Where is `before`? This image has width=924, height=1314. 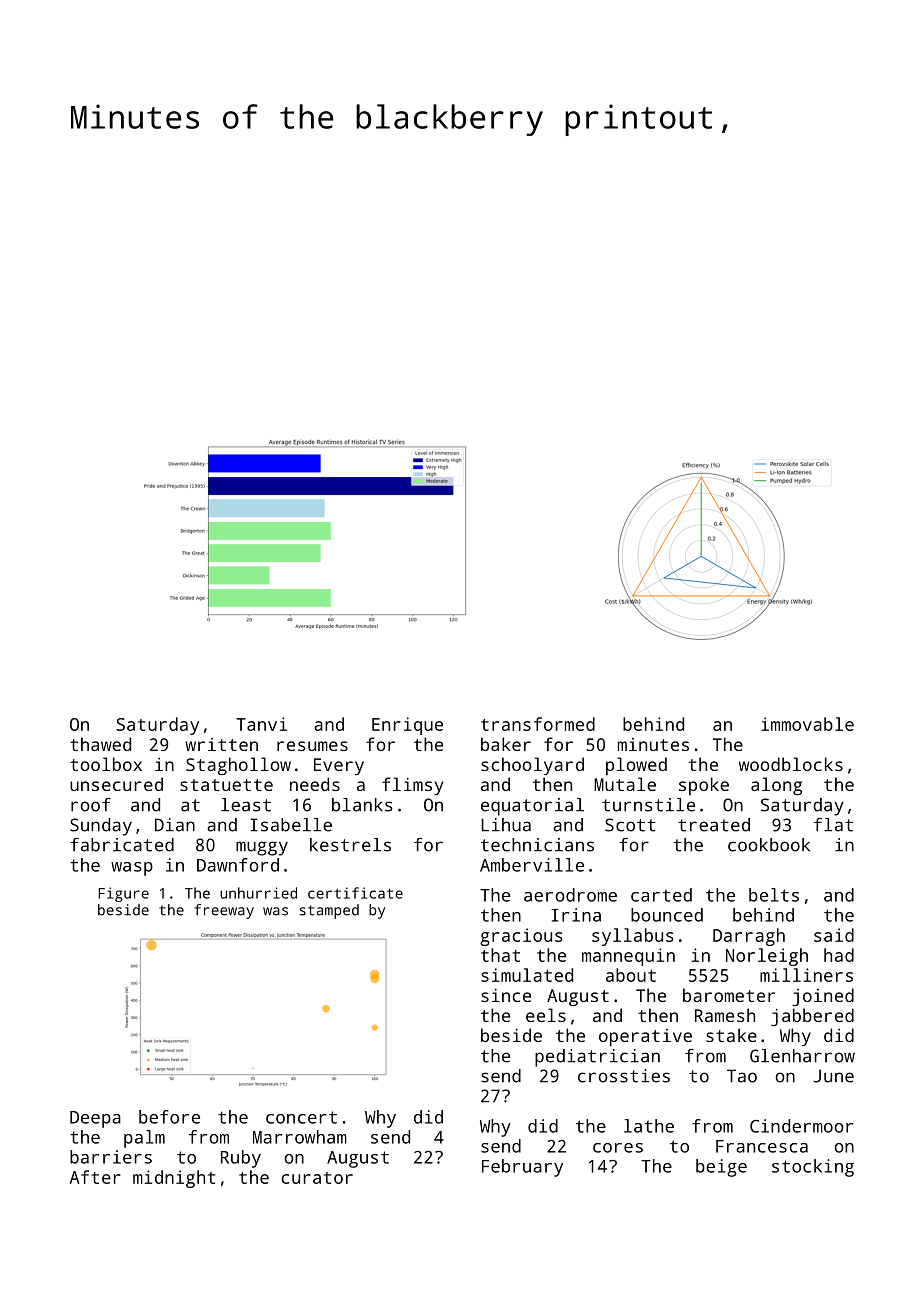 before is located at coordinates (169, 1117).
